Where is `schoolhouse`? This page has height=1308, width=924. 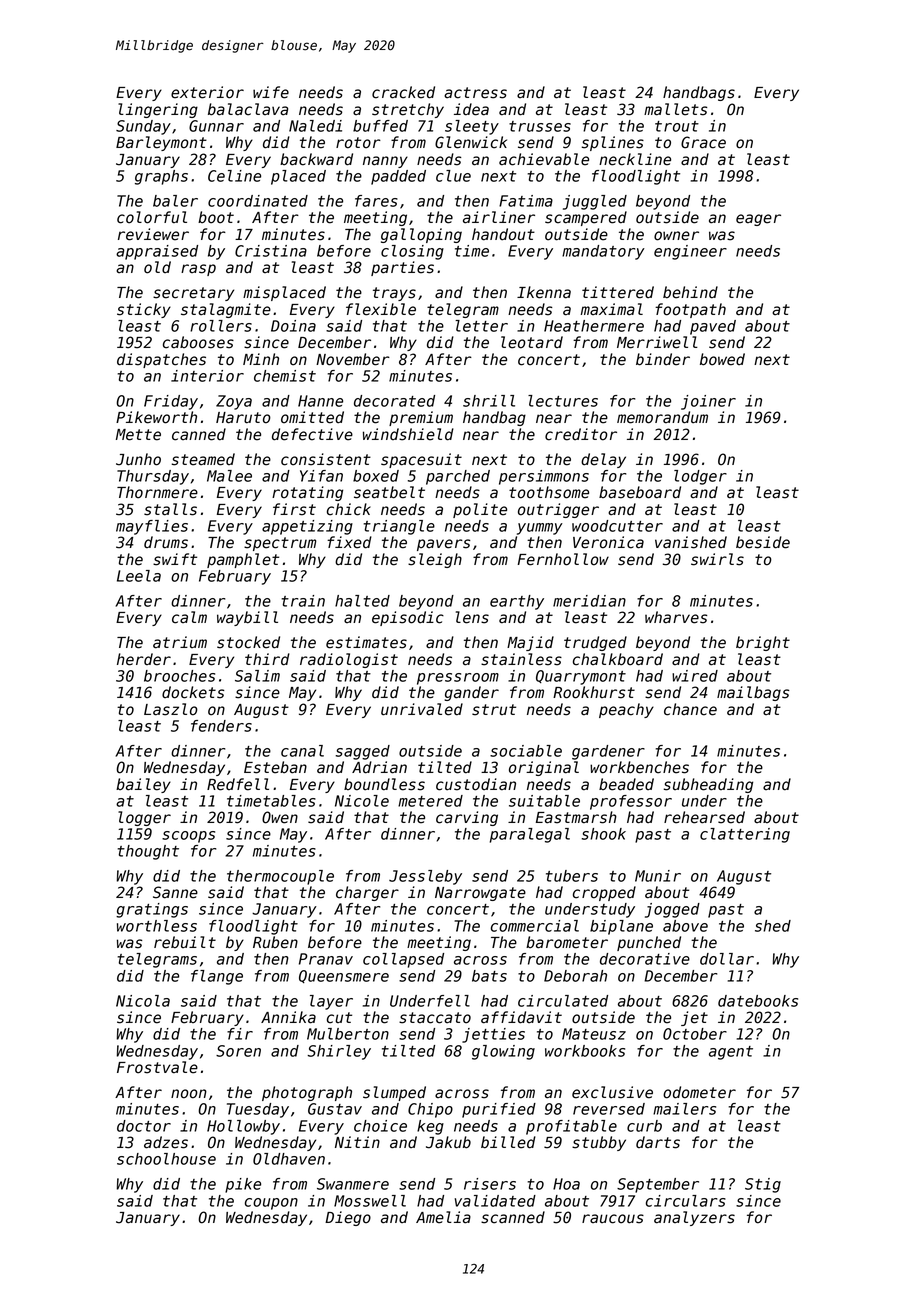 schoolhouse is located at coordinates (166, 1159).
